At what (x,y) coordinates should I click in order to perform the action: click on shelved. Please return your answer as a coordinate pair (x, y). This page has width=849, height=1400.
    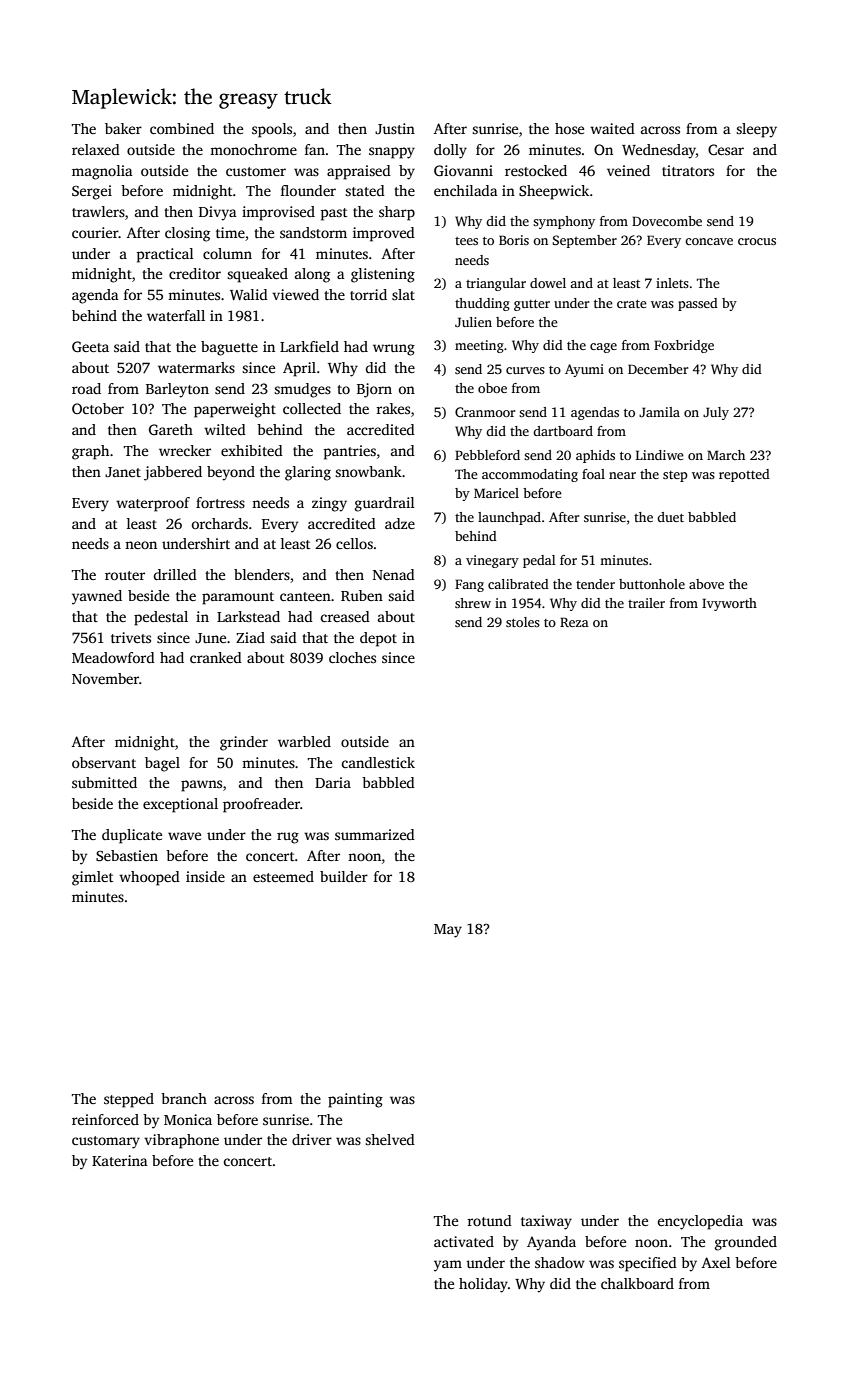
    Looking at the image, I should click on (390, 1139).
